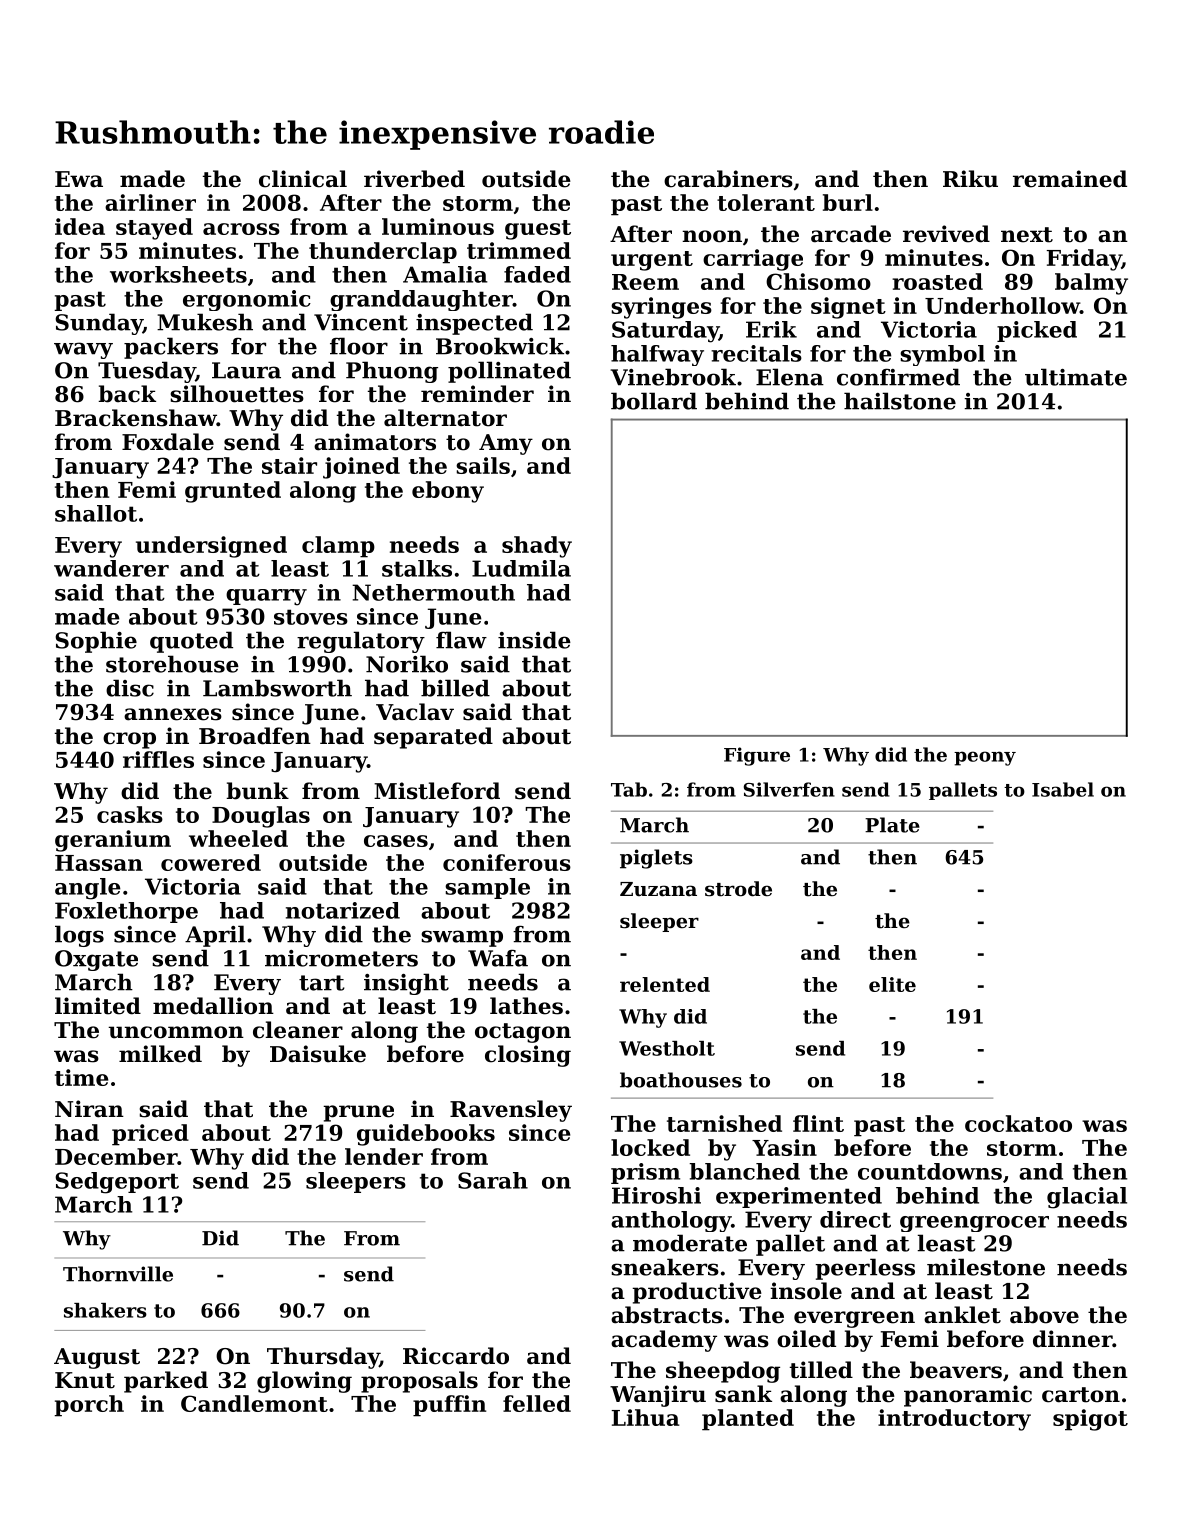 The image size is (1182, 1530). I want to click on Ludmila, so click(521, 568).
